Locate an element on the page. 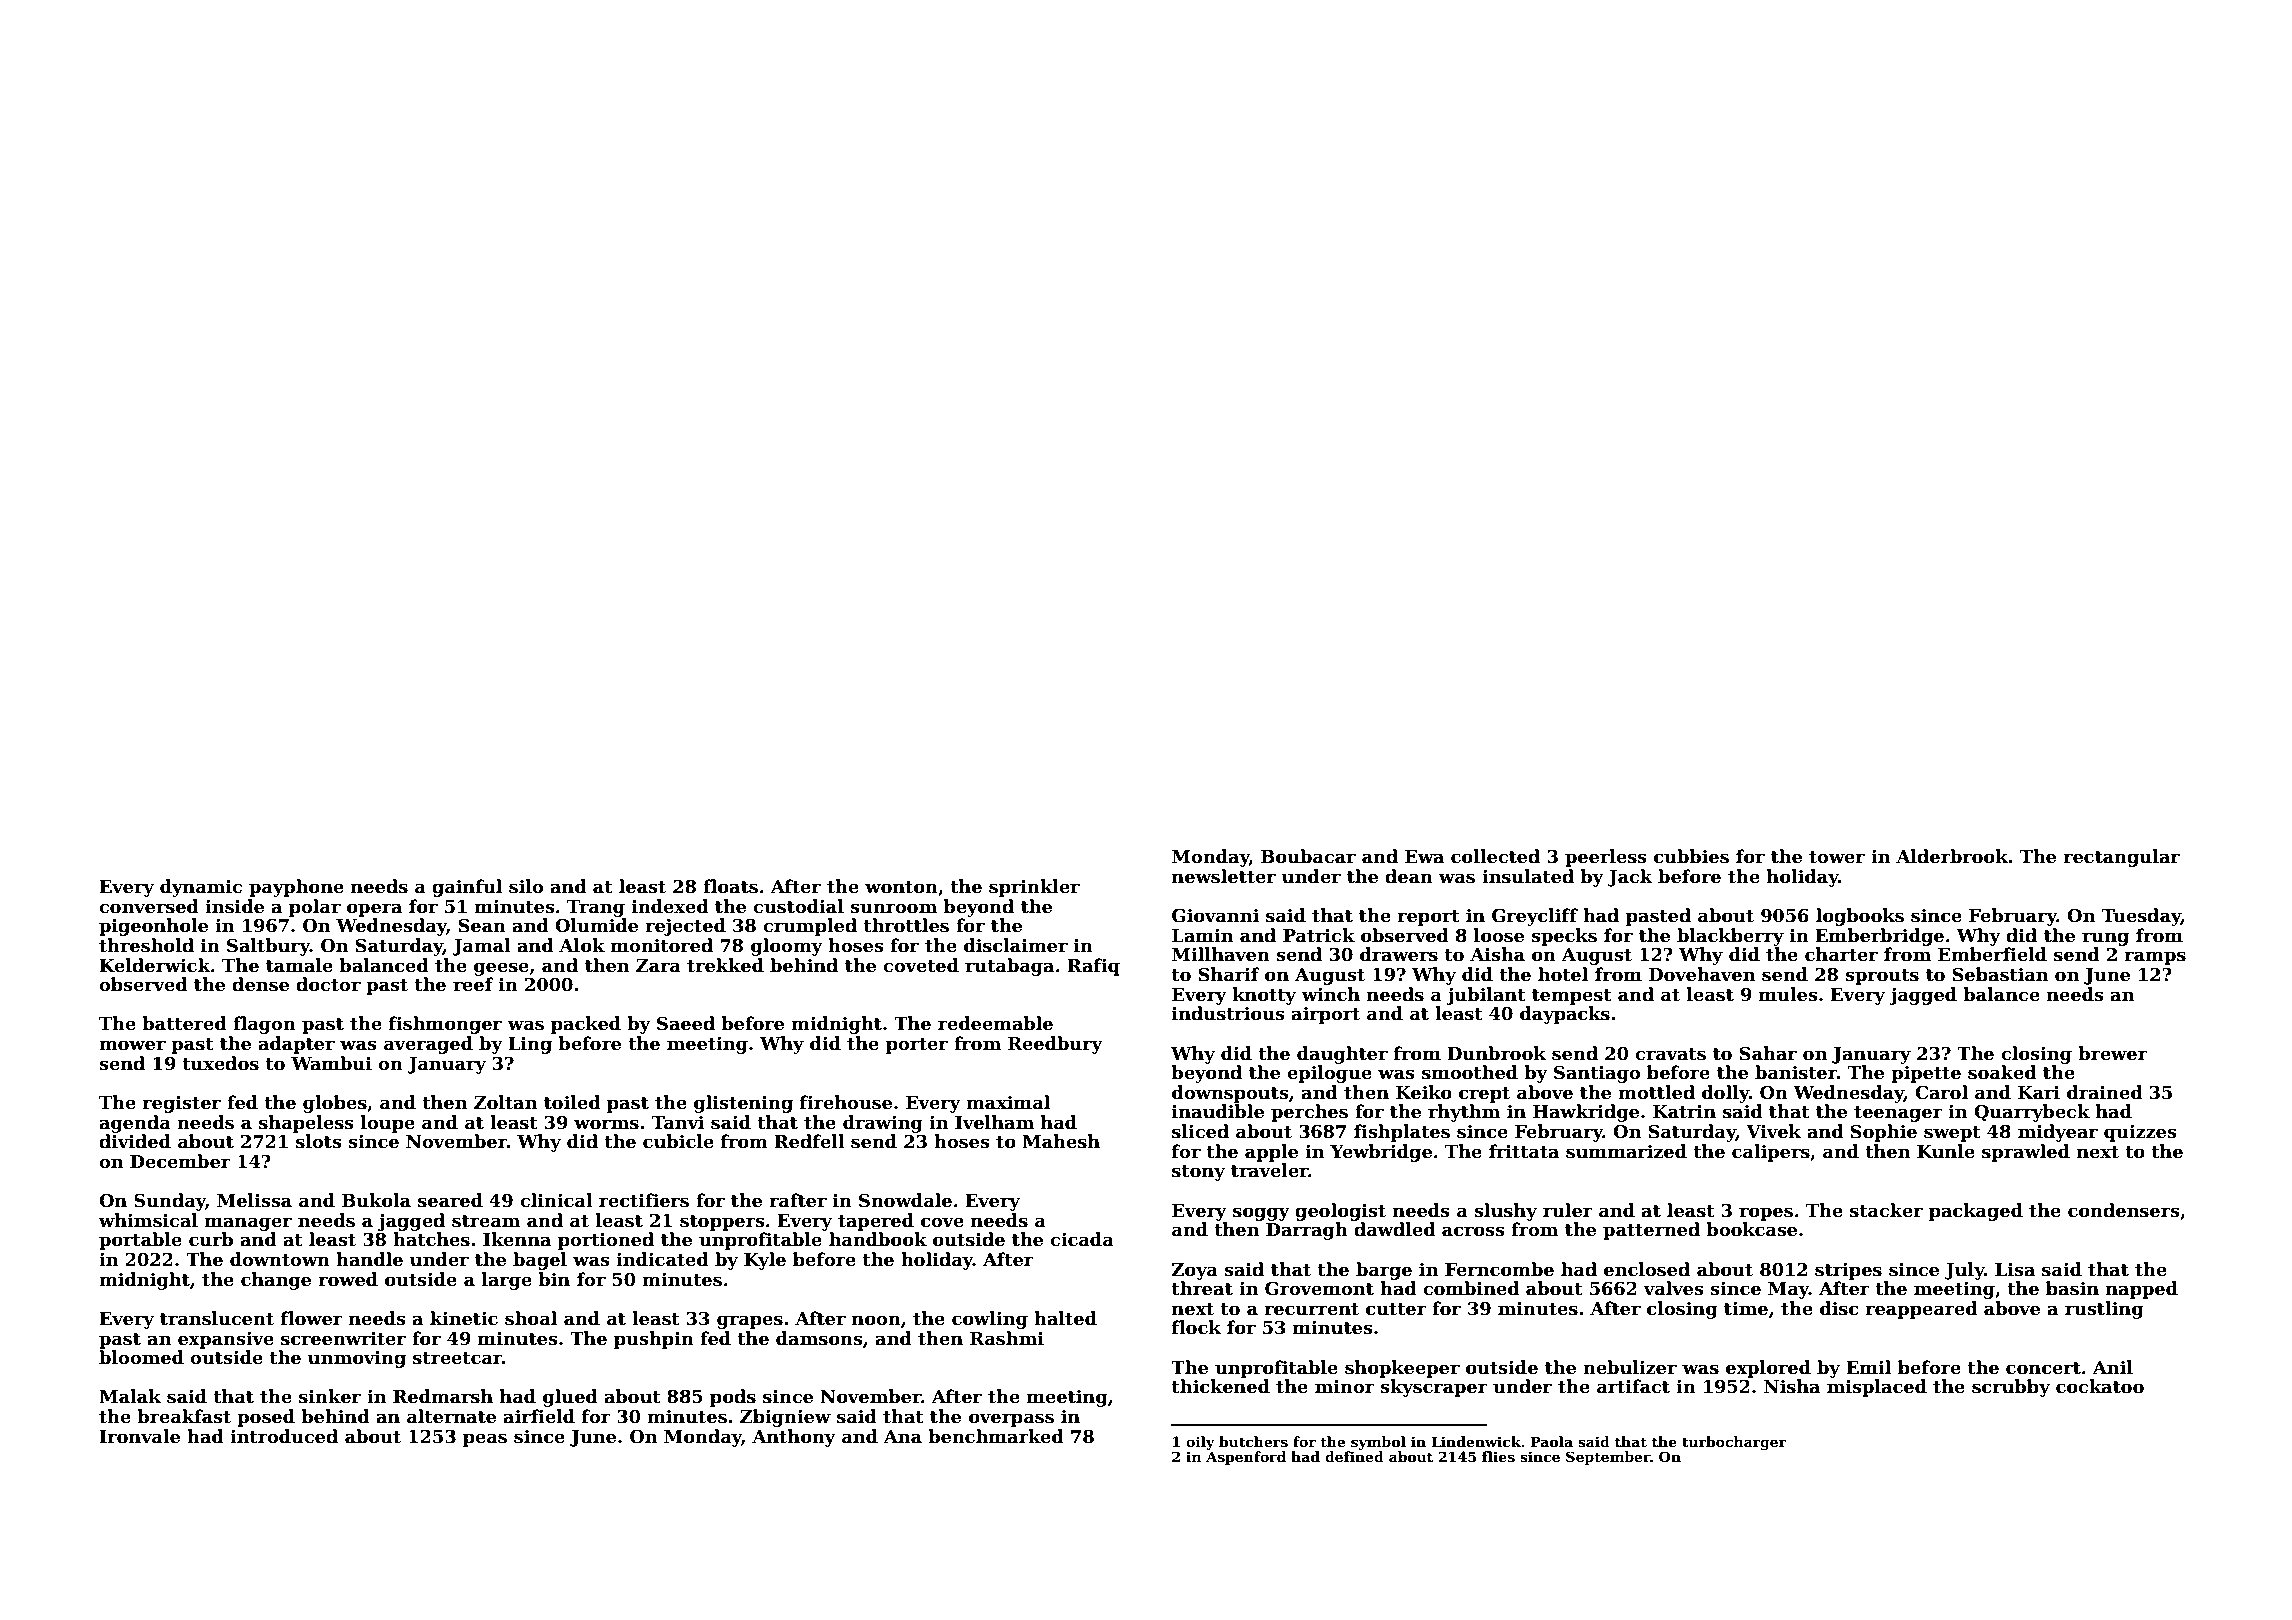 The image size is (2292, 1620). mules is located at coordinates (1788, 994).
